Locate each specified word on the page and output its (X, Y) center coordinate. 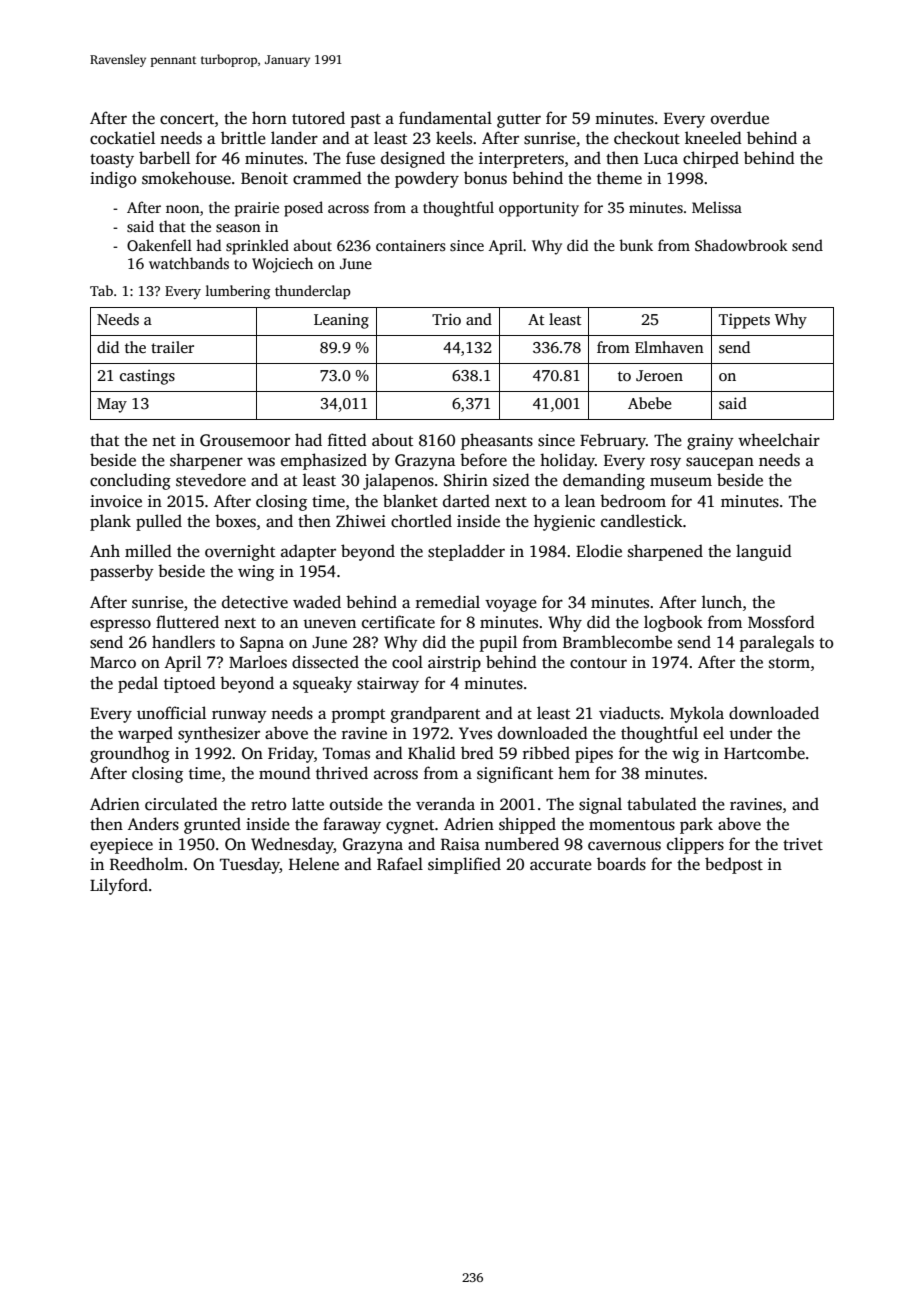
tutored (318, 118)
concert (187, 119)
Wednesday (292, 845)
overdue (740, 117)
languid (764, 552)
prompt (358, 716)
